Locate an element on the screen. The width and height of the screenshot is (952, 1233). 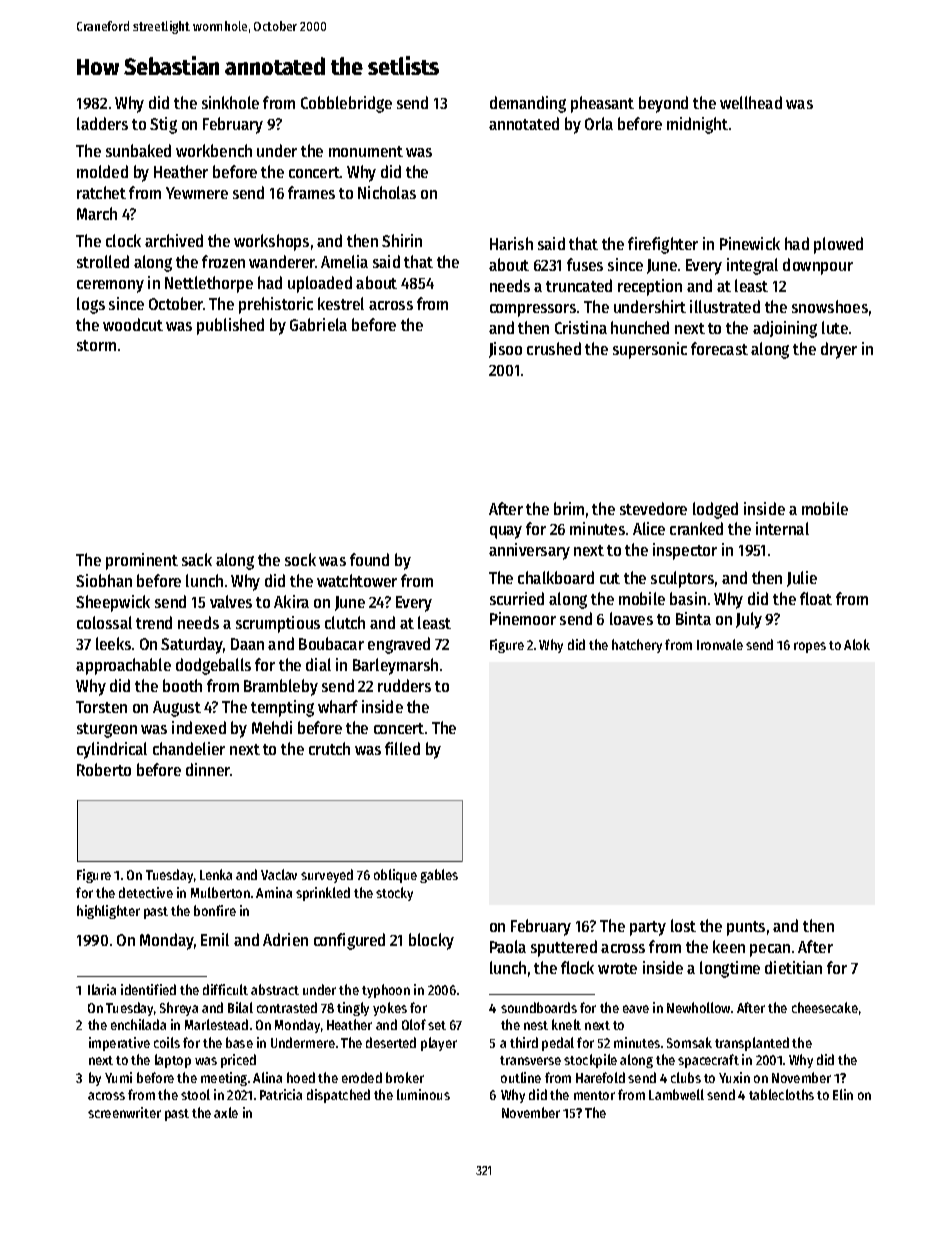
Yumi is located at coordinates (118, 1077).
